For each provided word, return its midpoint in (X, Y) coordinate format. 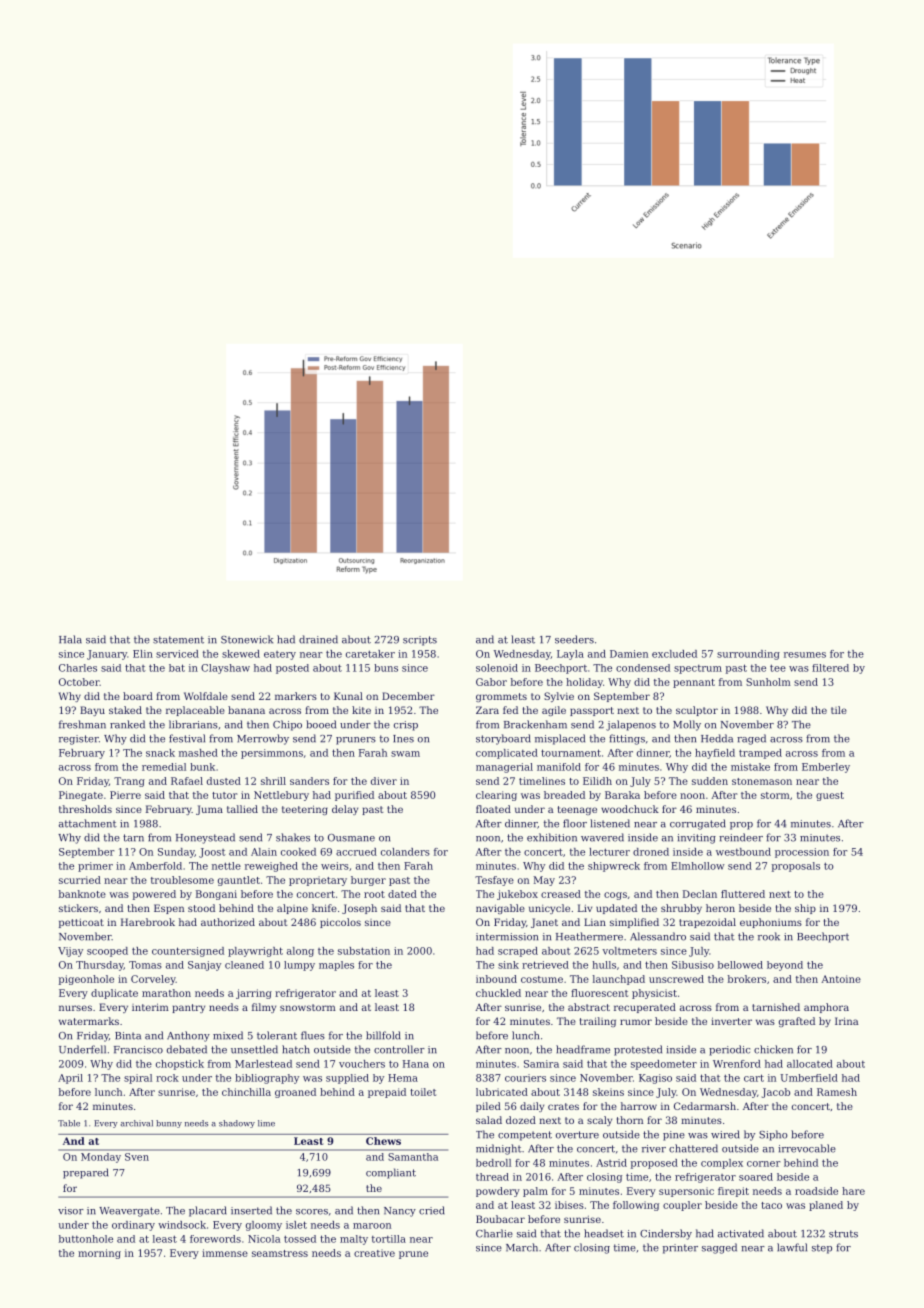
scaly (599, 1121)
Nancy (400, 1212)
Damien (629, 654)
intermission (507, 937)
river (654, 1149)
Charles (78, 668)
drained (318, 639)
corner (764, 1164)
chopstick (180, 1065)
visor (71, 1211)
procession (802, 853)
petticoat (81, 923)
